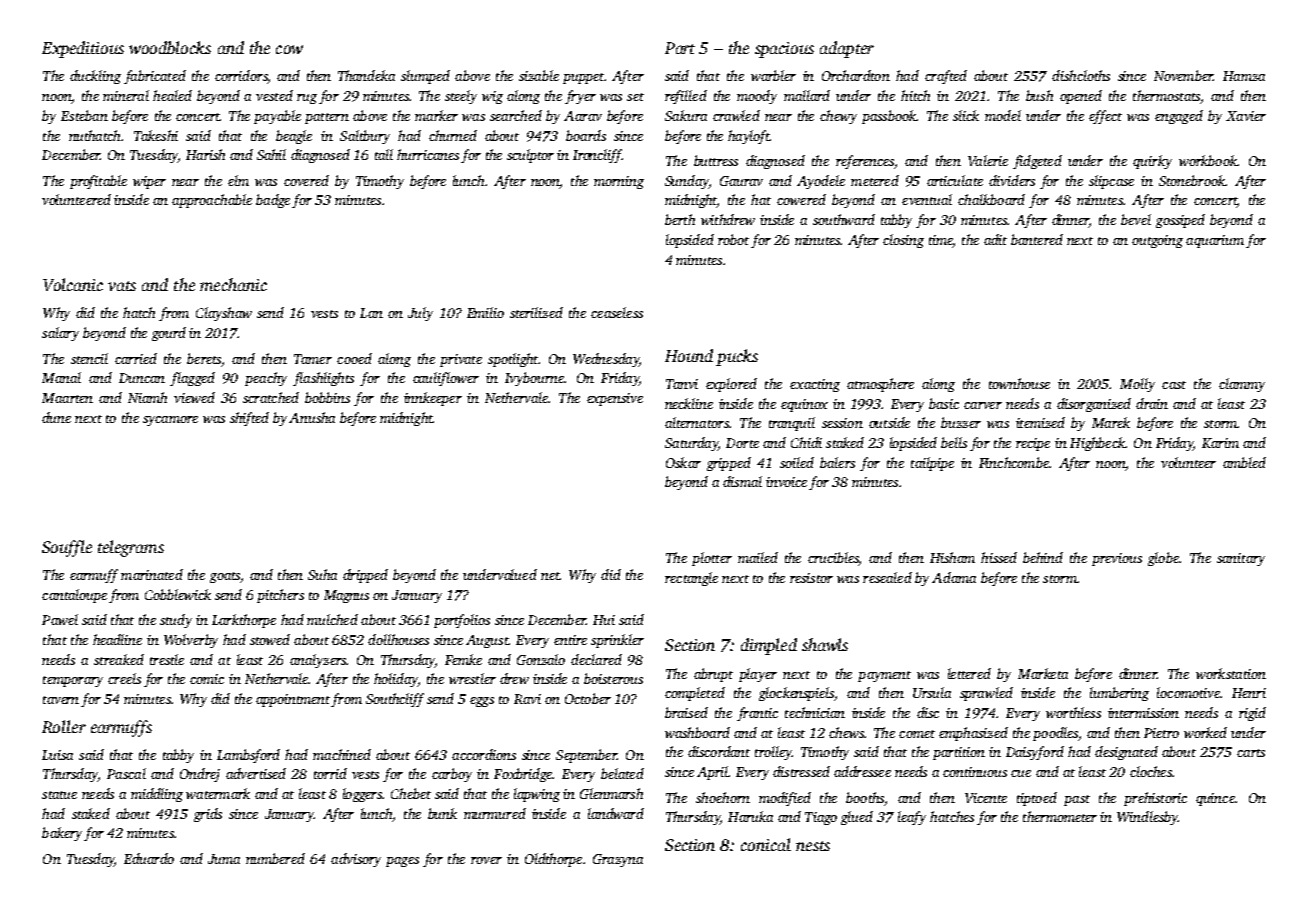 The height and width of the screenshot is (924, 1308). What do you see at coordinates (318, 661) in the screenshot?
I see `analyzers` at bounding box center [318, 661].
